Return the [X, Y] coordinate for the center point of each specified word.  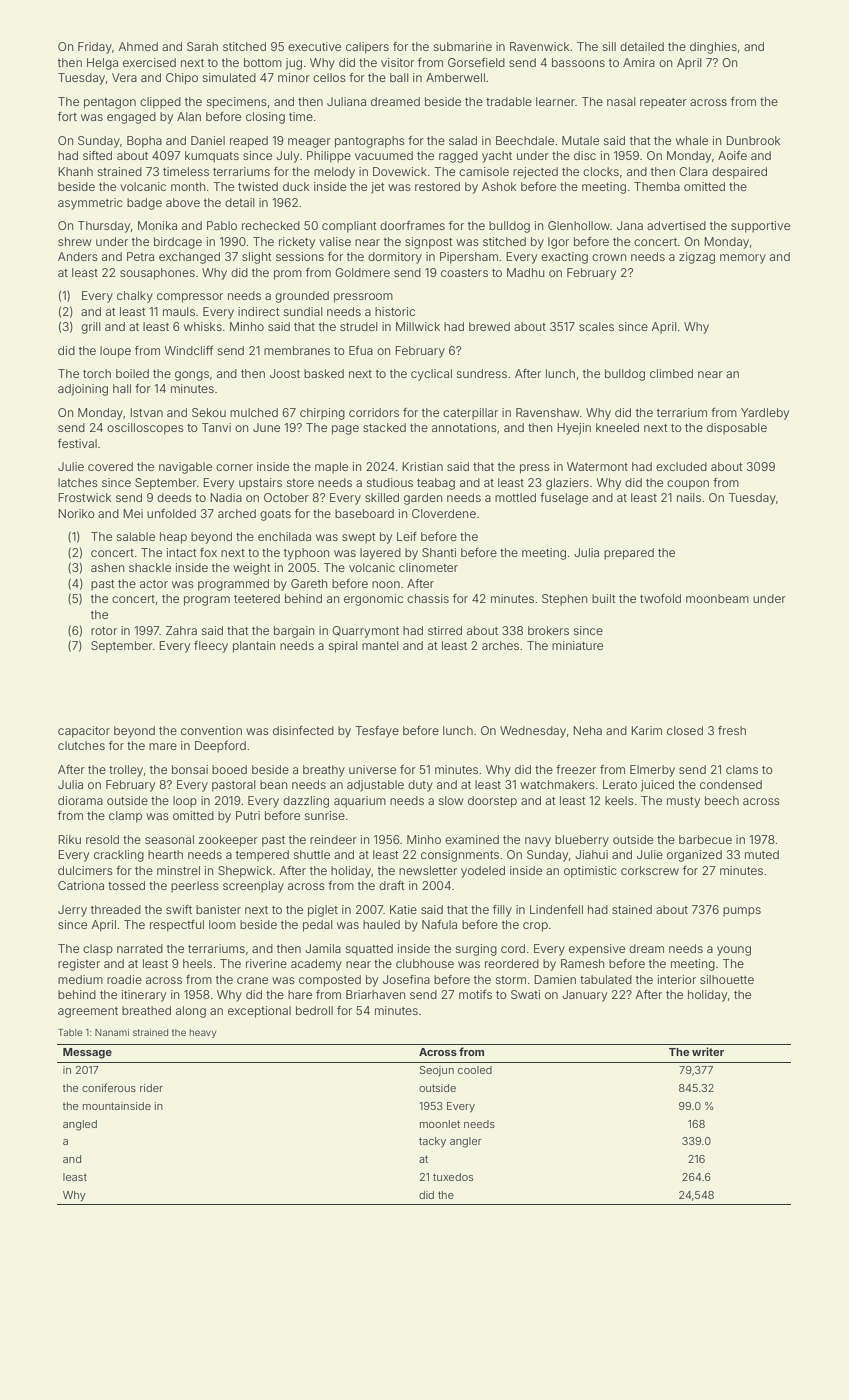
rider [151, 1088]
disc [585, 155]
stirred [445, 630]
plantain [254, 647]
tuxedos [453, 1177]
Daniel [208, 140]
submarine [463, 46]
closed [685, 730]
